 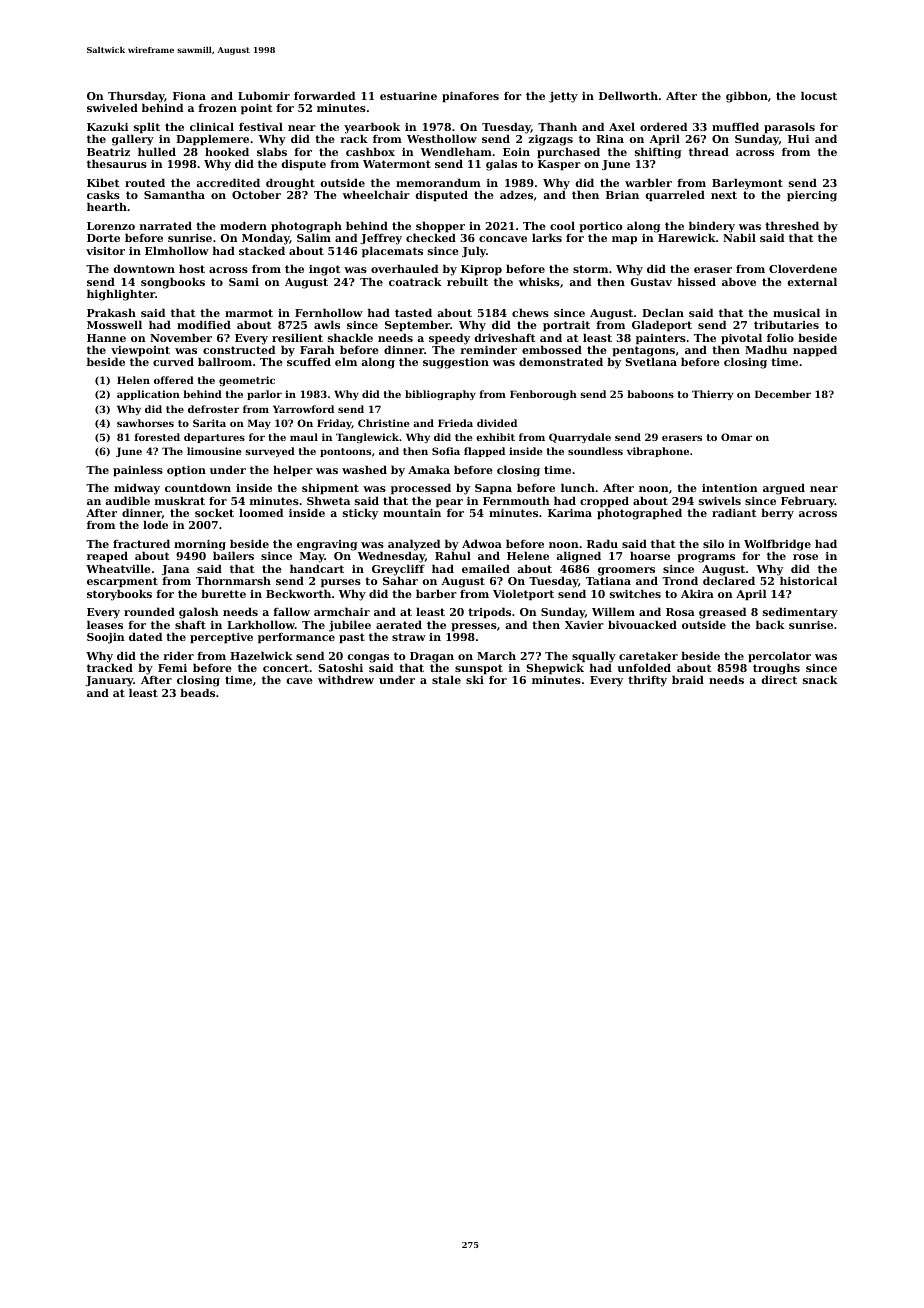 What do you see at coordinates (523, 595) in the screenshot?
I see `Violetport` at bounding box center [523, 595].
